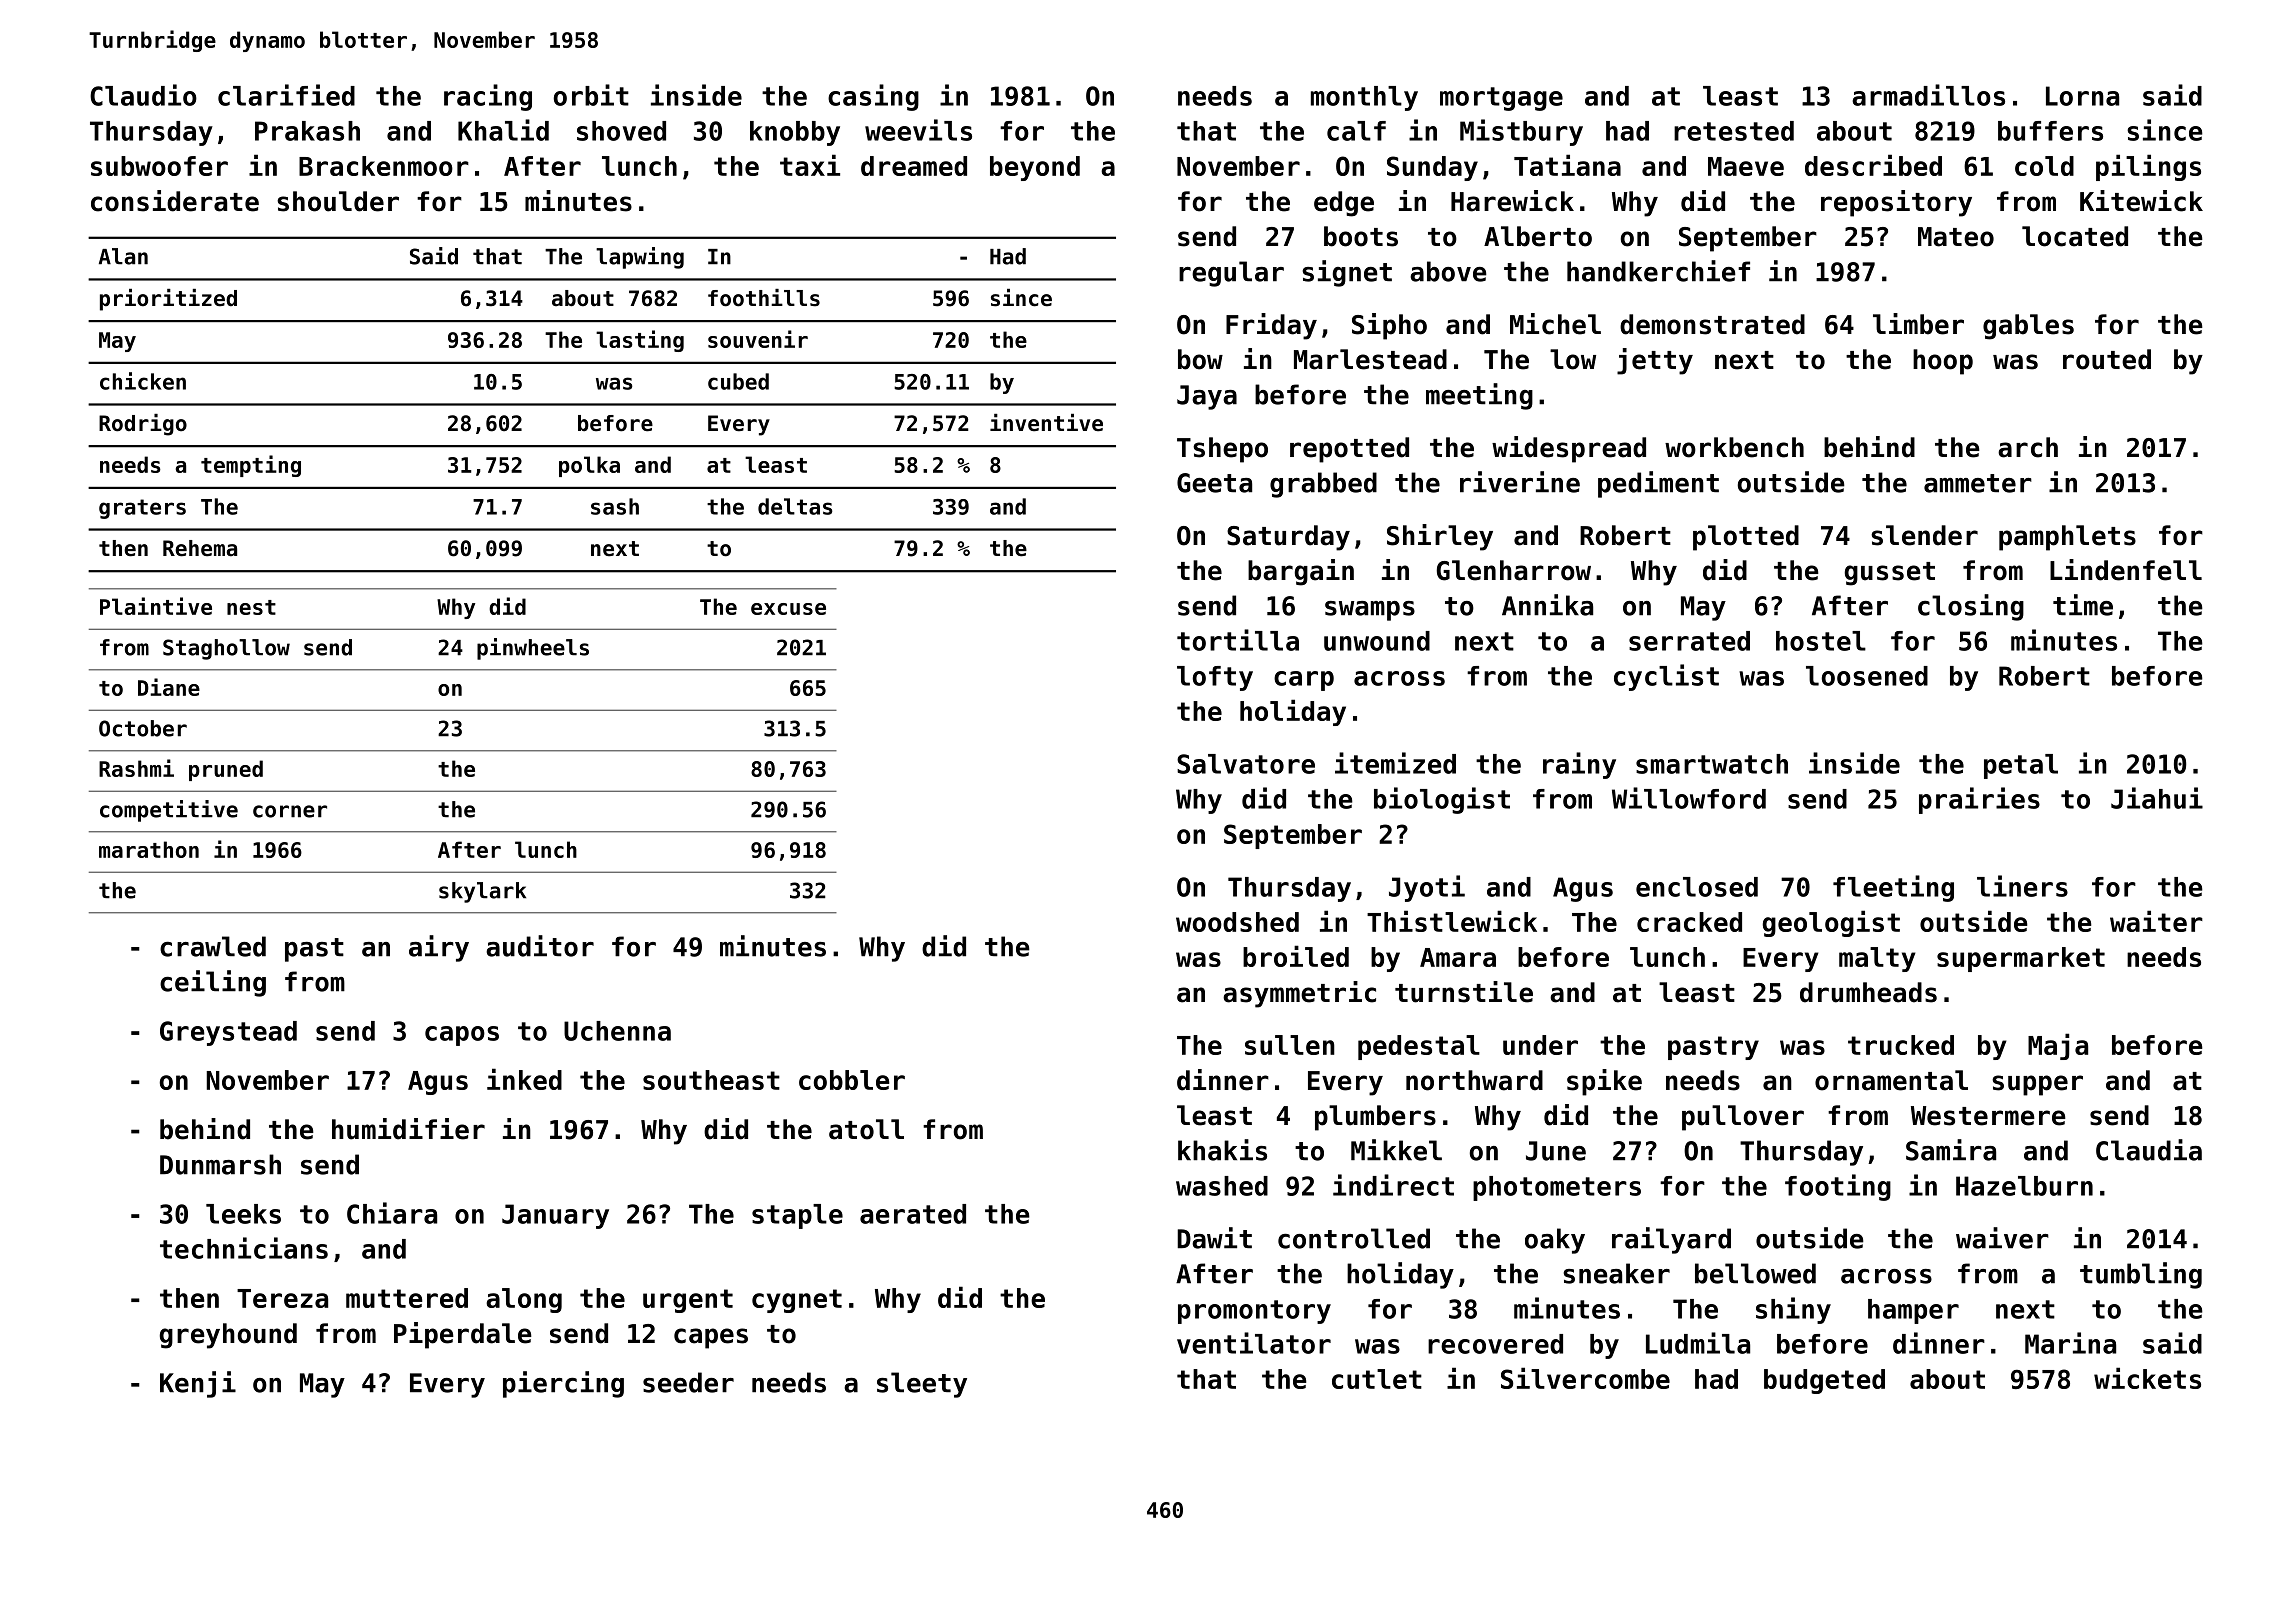 The image size is (2292, 1620). I want to click on prioritized, so click(168, 300).
